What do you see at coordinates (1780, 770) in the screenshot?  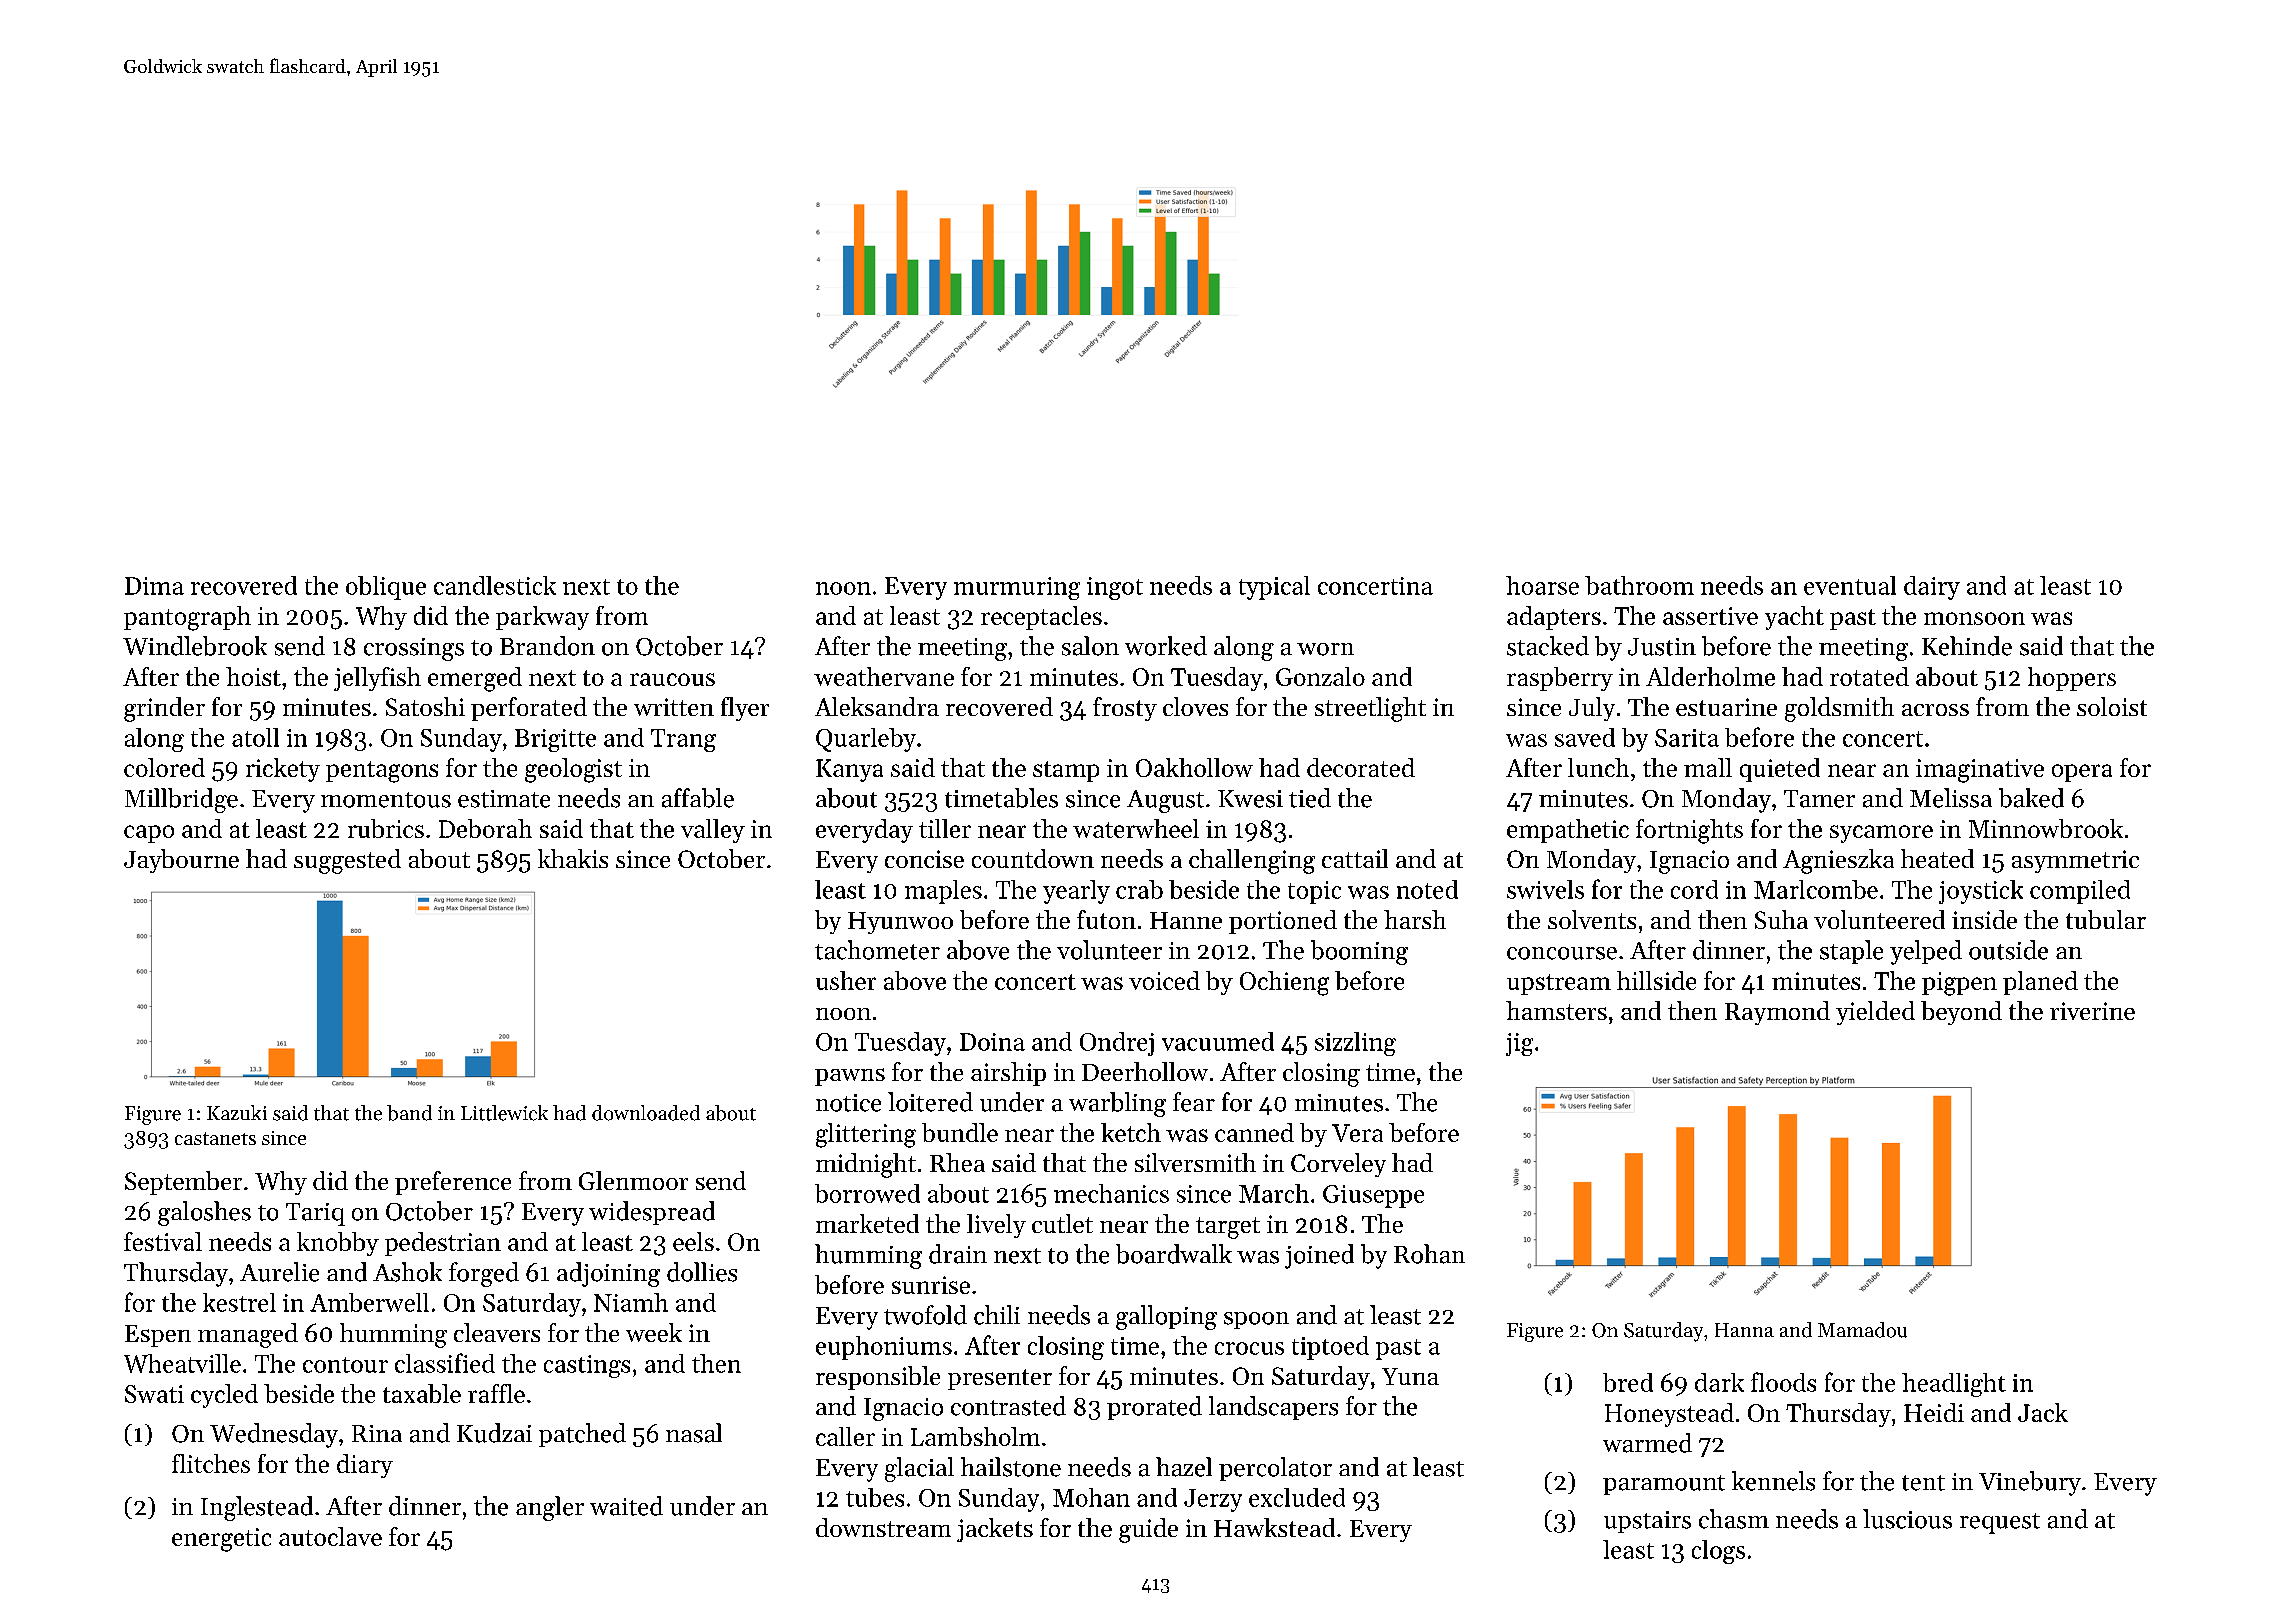 I see `quieted` at bounding box center [1780, 770].
